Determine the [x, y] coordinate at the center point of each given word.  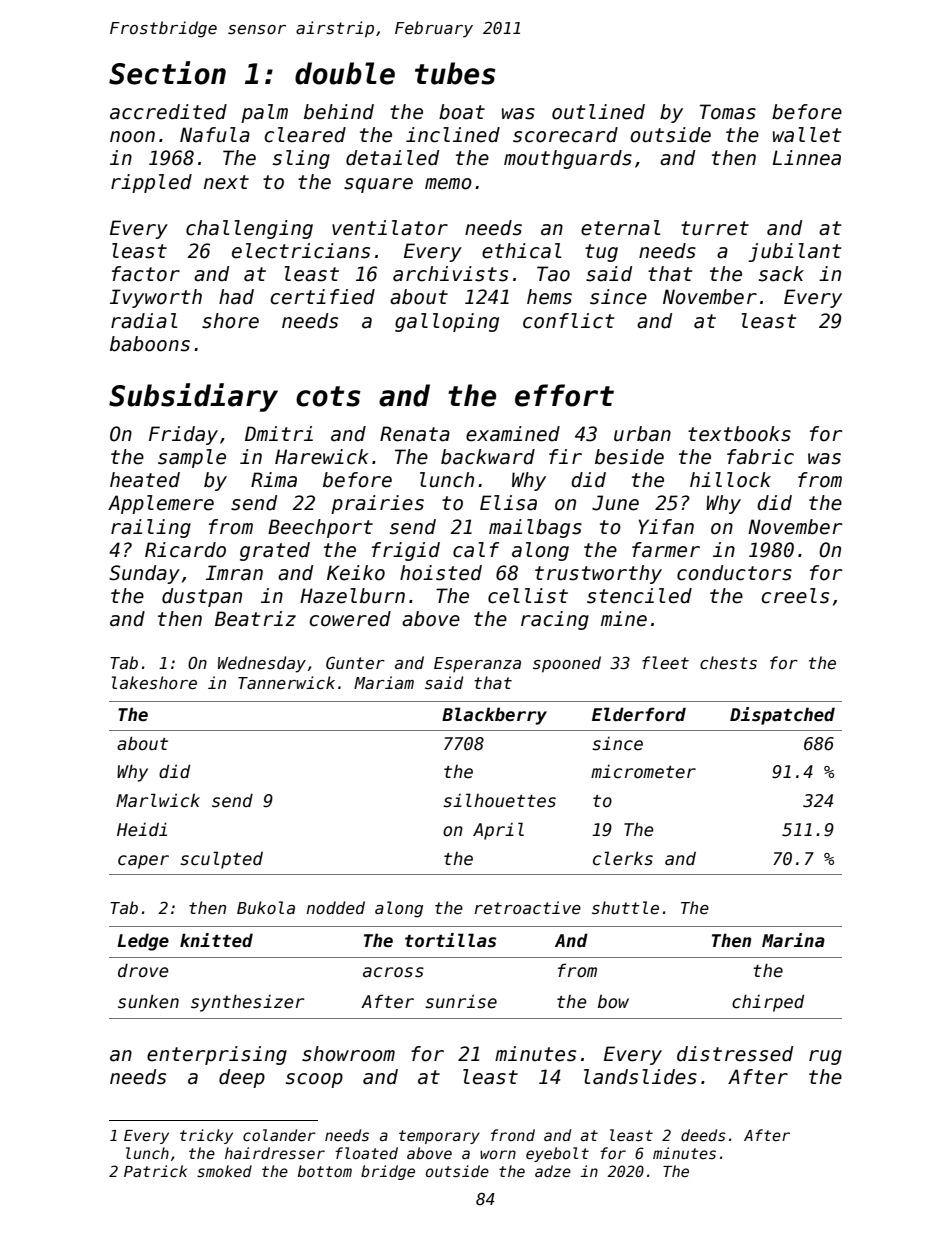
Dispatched [782, 716]
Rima [274, 480]
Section [167, 73]
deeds [703, 1135]
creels [795, 596]
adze [553, 1171]
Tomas [728, 112]
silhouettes [499, 800]
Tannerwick [286, 682]
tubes [455, 73]
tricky [206, 1136]
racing [555, 620]
